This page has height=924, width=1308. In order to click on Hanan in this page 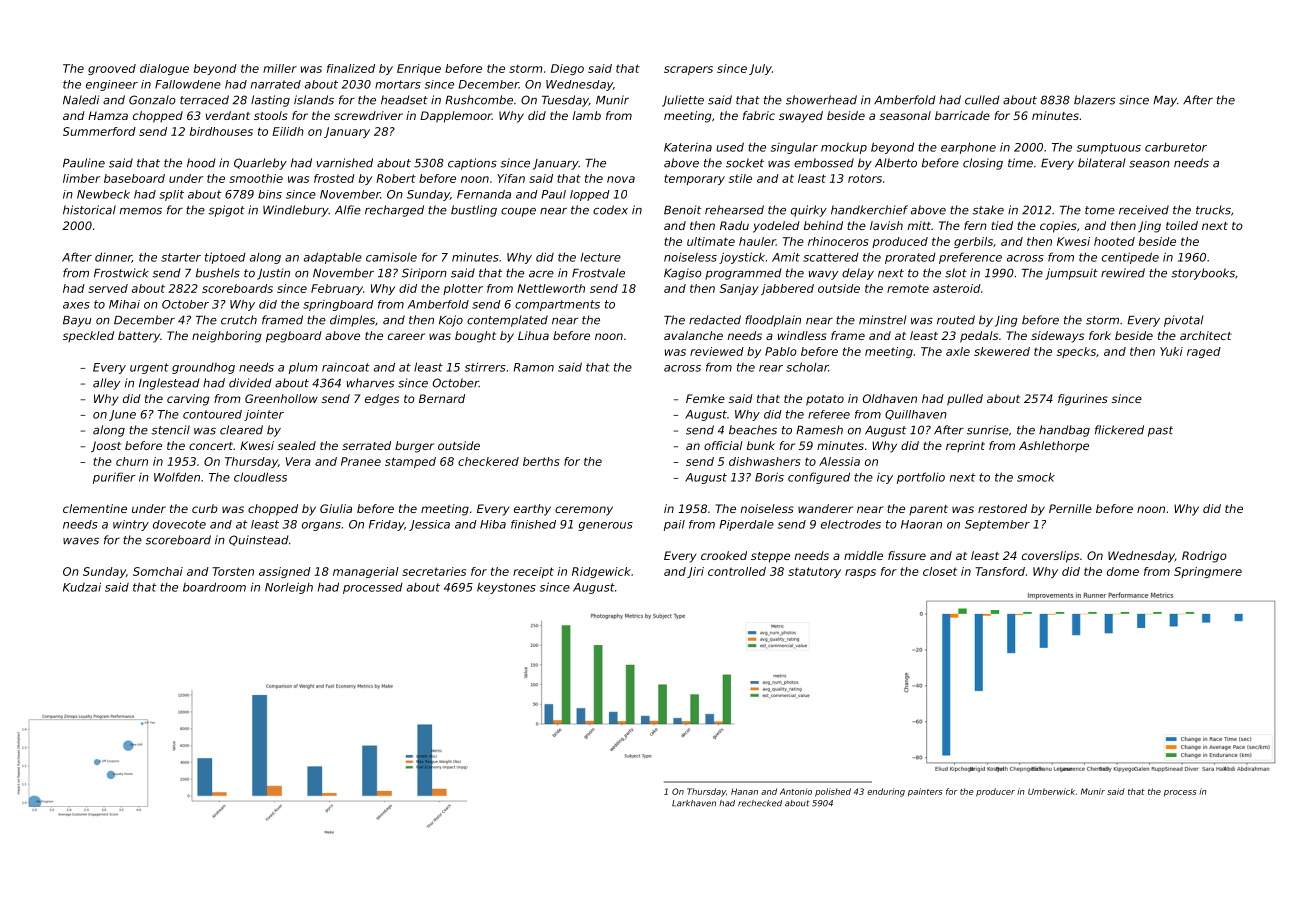, I will do `click(744, 791)`.
